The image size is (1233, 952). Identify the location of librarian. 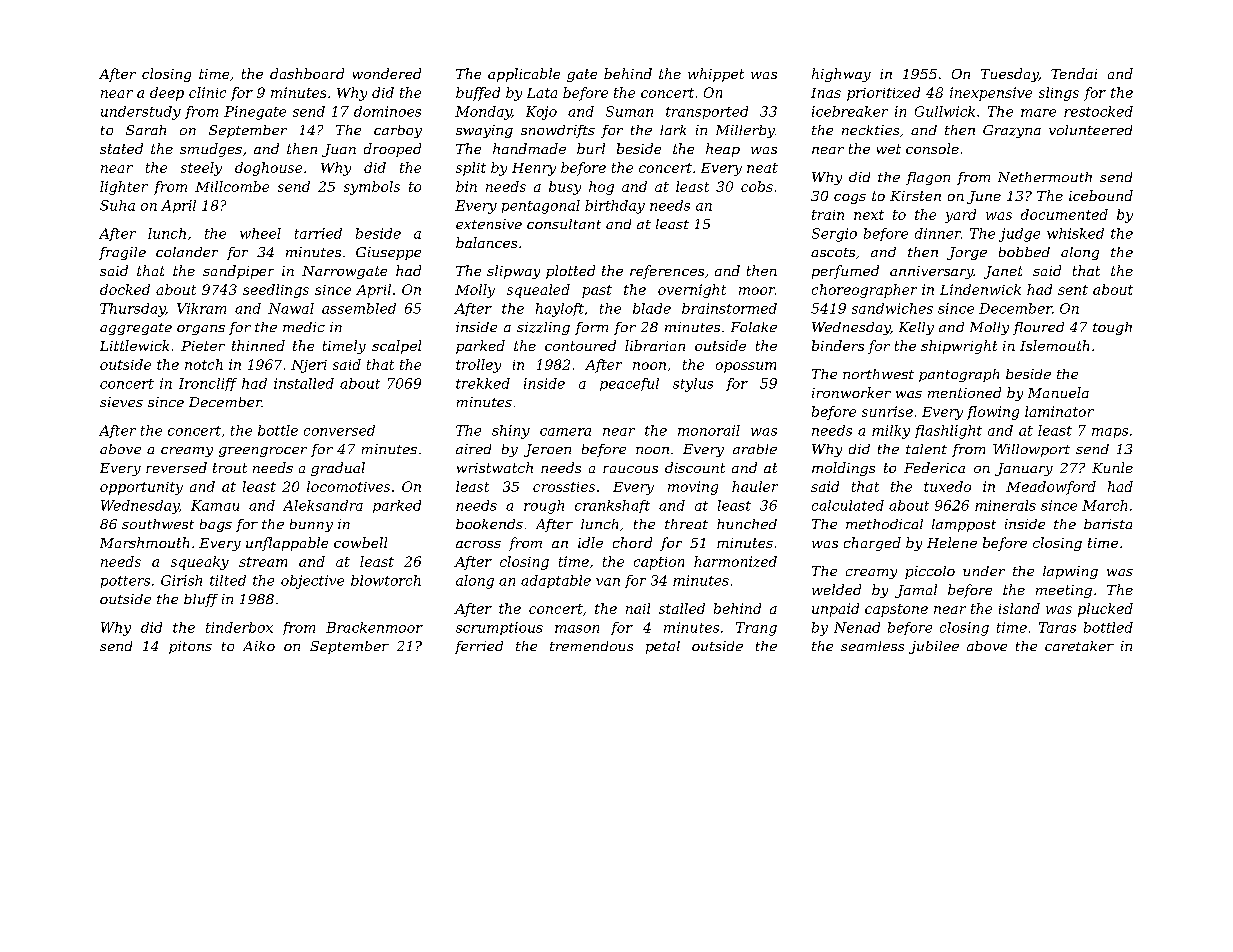
(655, 345).
